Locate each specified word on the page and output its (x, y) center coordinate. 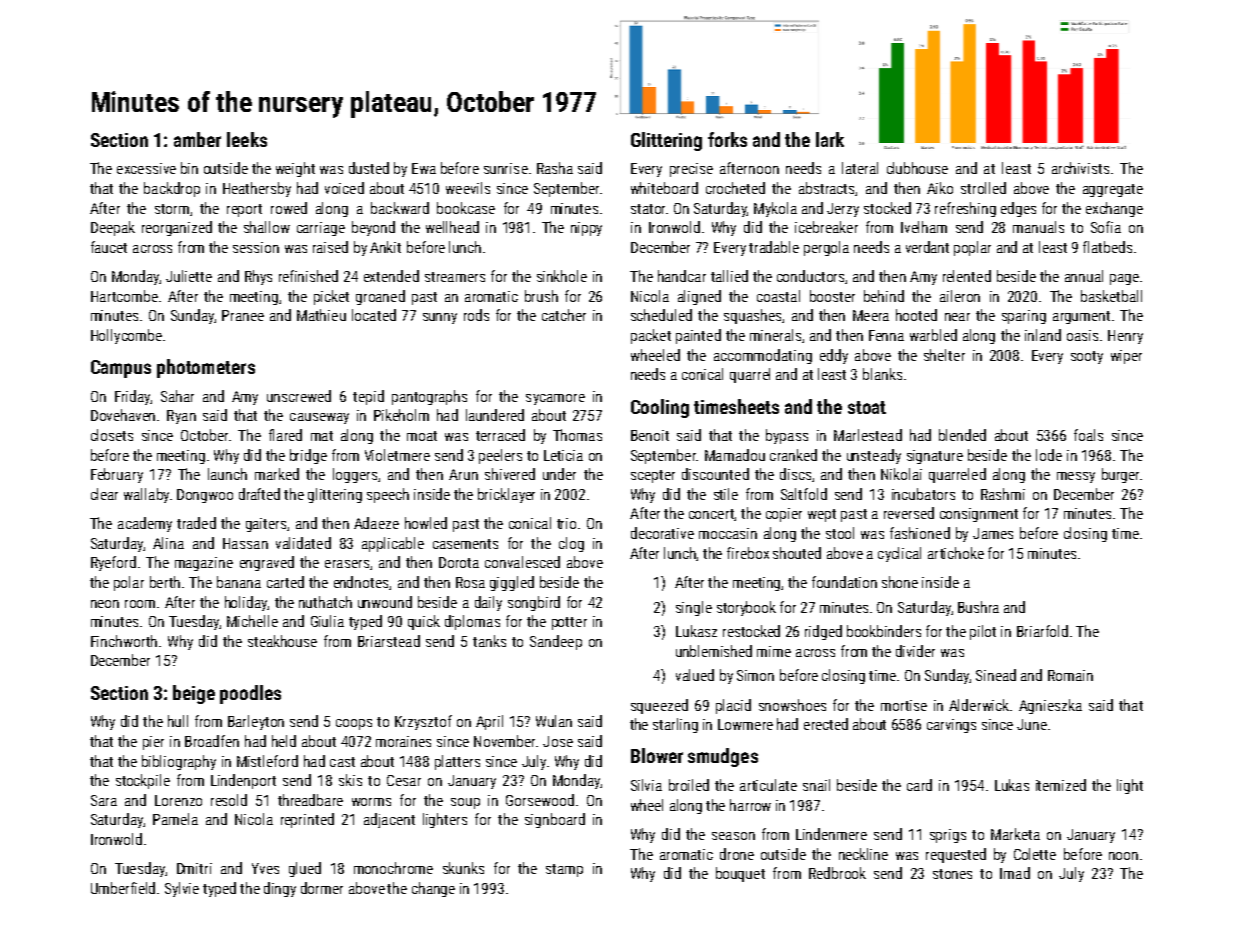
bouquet (740, 874)
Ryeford (113, 563)
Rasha (555, 168)
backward (400, 208)
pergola (826, 248)
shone (900, 582)
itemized (1061, 785)
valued (695, 675)
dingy (280, 889)
